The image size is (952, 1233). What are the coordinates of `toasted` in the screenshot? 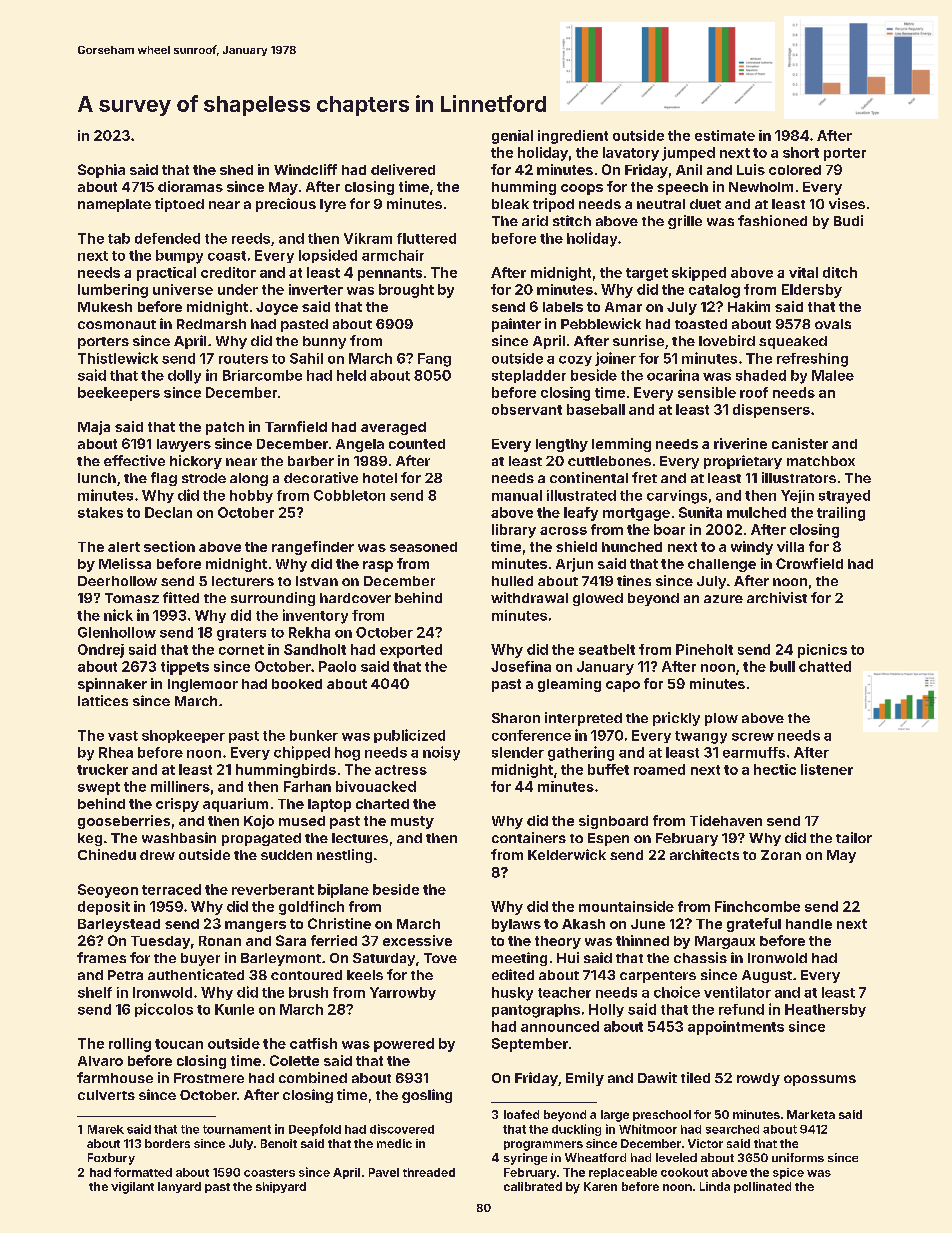 It's located at (701, 324).
